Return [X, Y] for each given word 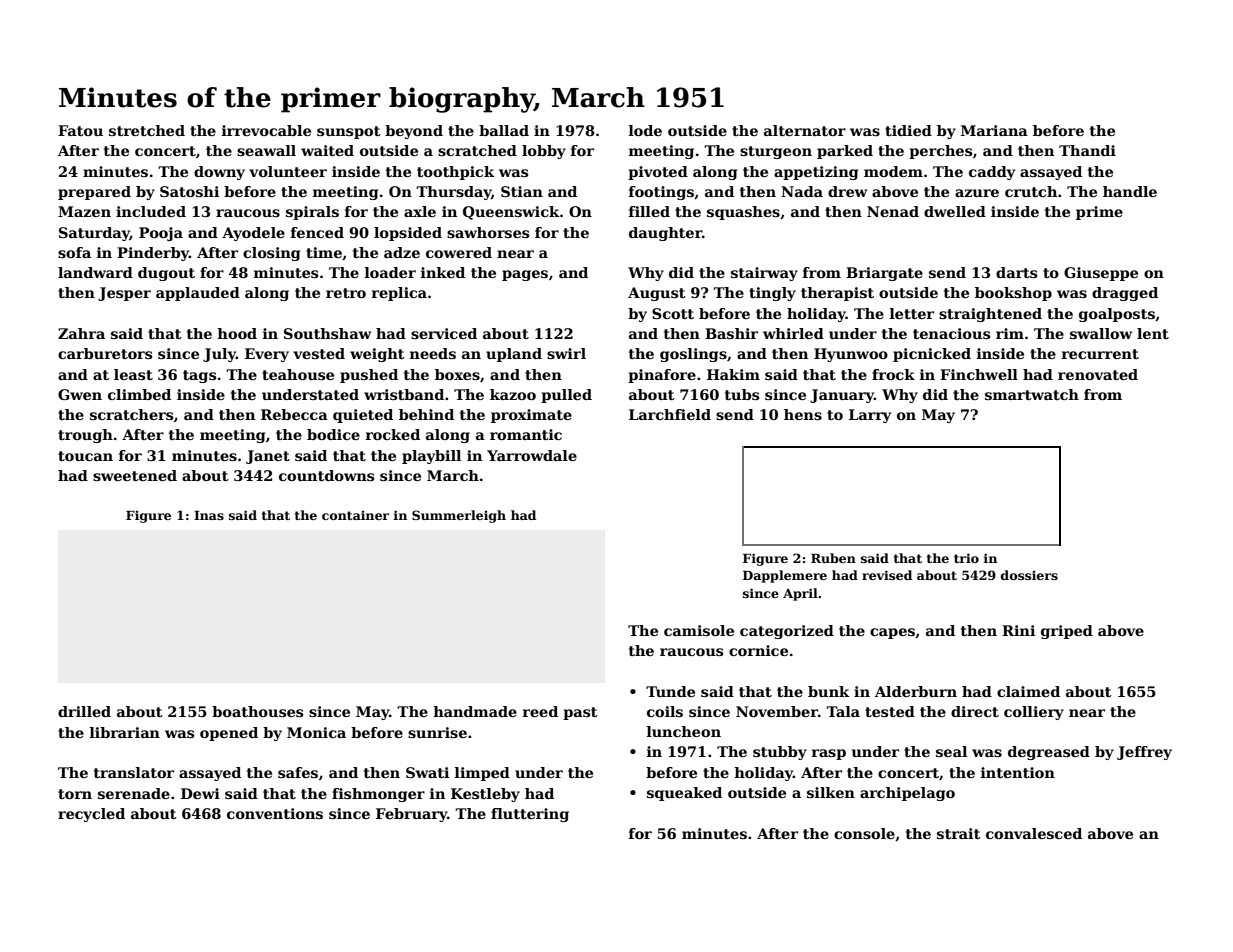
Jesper [124, 294]
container [355, 515]
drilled [84, 711]
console [864, 833]
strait [959, 833]
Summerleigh [459, 516]
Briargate [884, 274]
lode [645, 130]
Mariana [994, 130]
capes [892, 633]
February [412, 815]
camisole [699, 630]
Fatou [80, 130]
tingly [772, 294]
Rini [1018, 630]
